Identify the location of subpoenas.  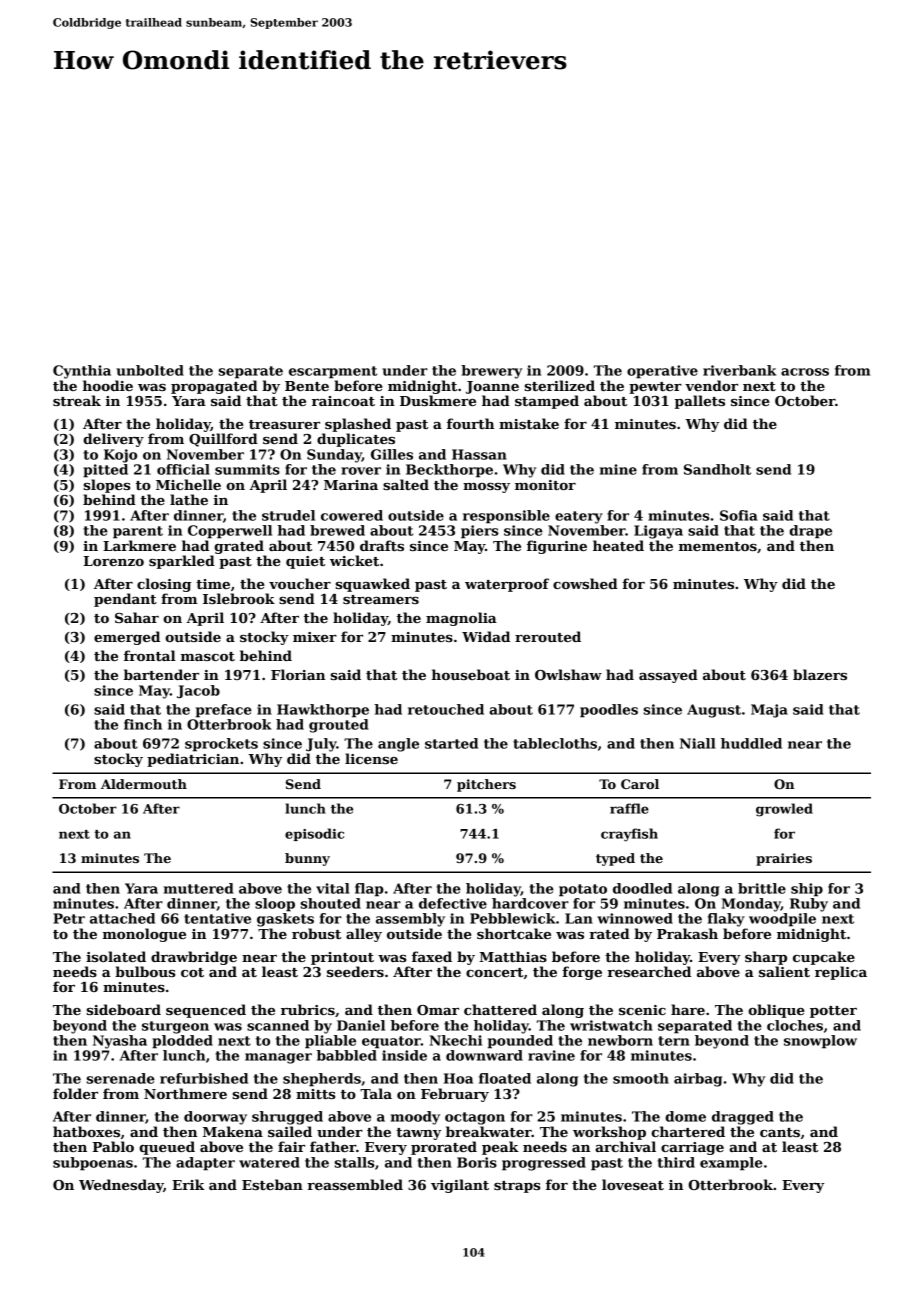
(93, 1164).
